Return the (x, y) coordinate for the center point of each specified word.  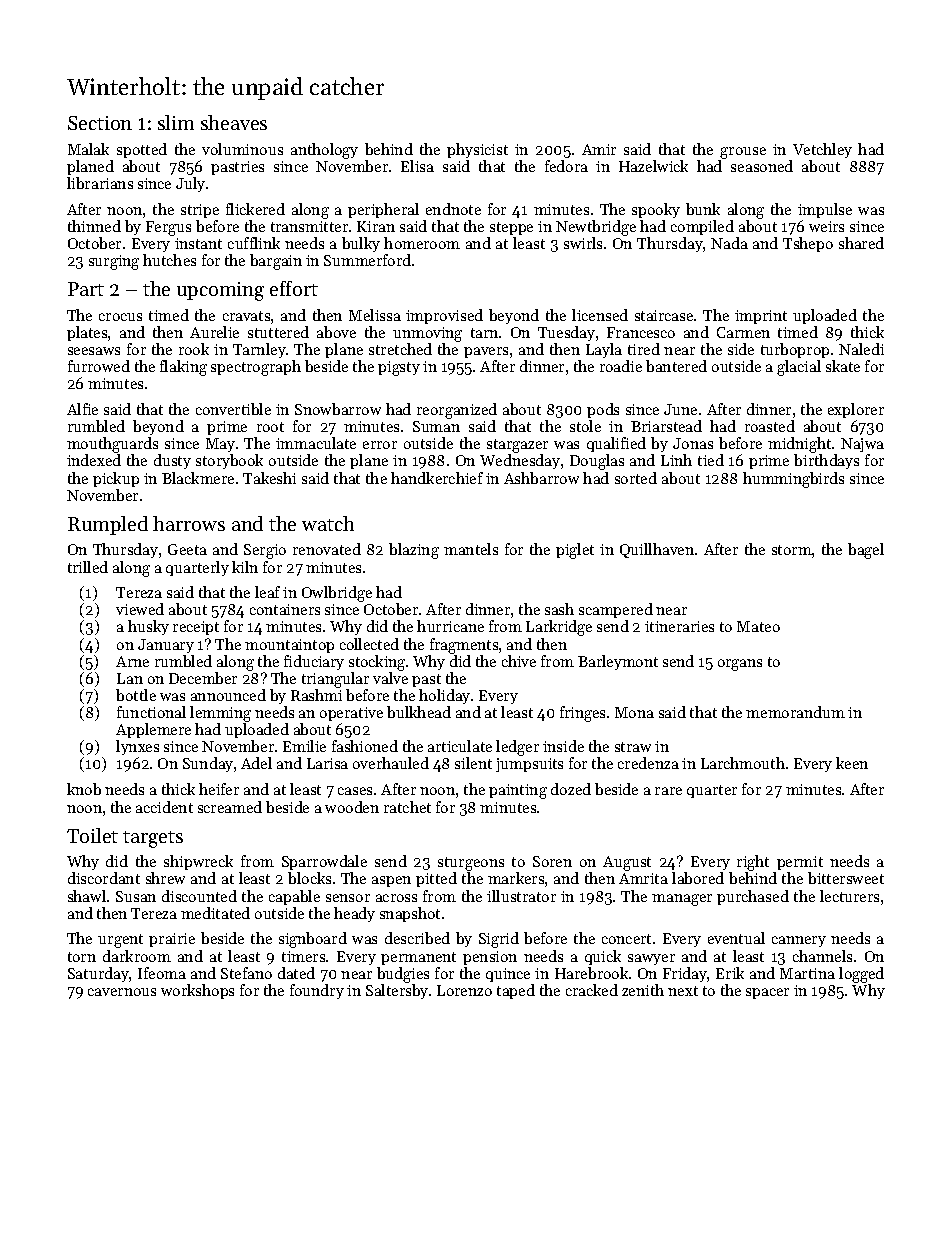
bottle (136, 695)
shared (861, 243)
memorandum (795, 712)
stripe (200, 211)
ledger (517, 748)
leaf (267, 592)
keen (852, 763)
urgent (120, 941)
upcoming (220, 291)
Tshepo (808, 244)
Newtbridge (596, 228)
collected (369, 644)
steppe (511, 228)
